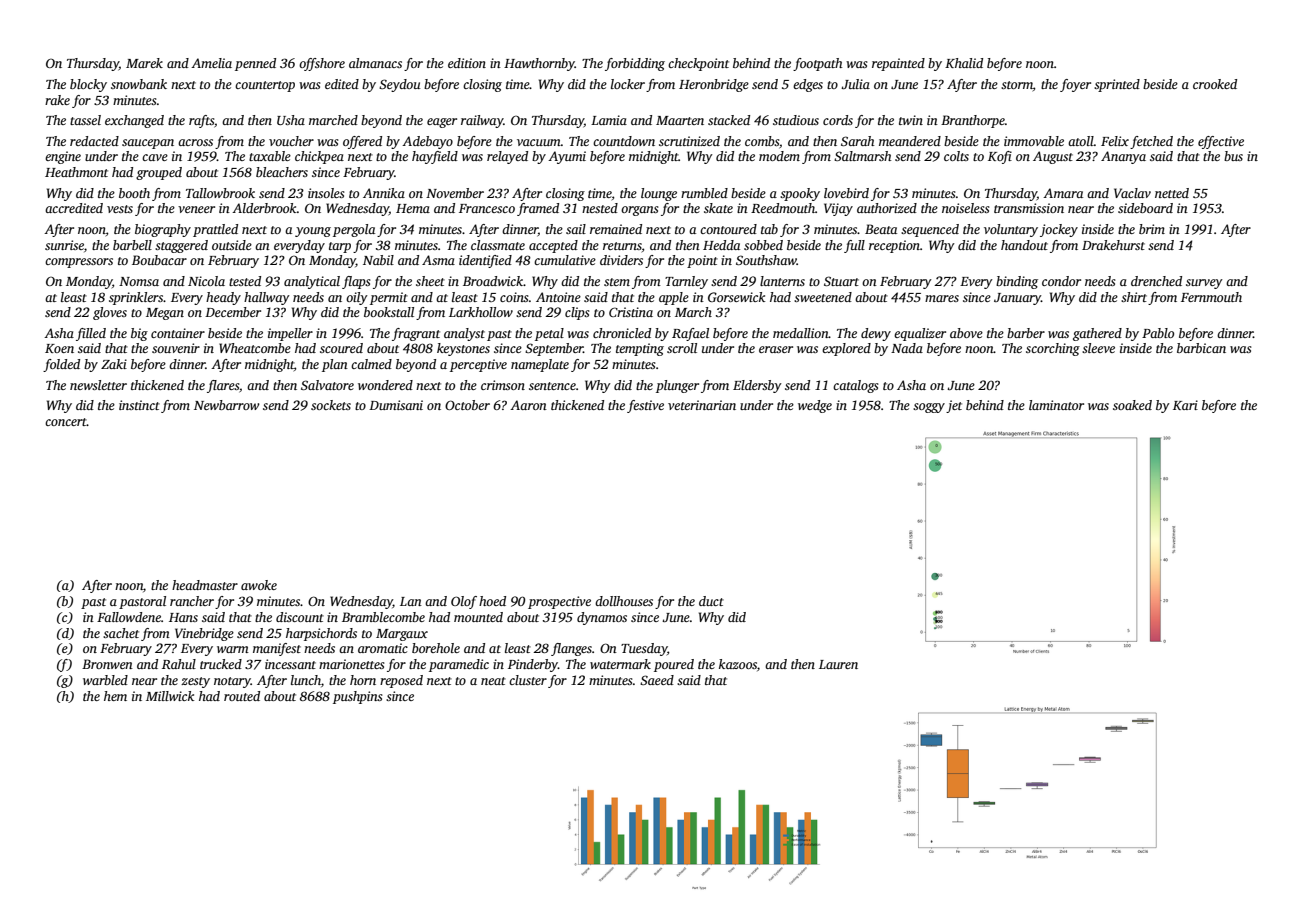 The image size is (1308, 924). Describe the element at coordinates (964, 63) in the image. I see `Khalid` at that location.
